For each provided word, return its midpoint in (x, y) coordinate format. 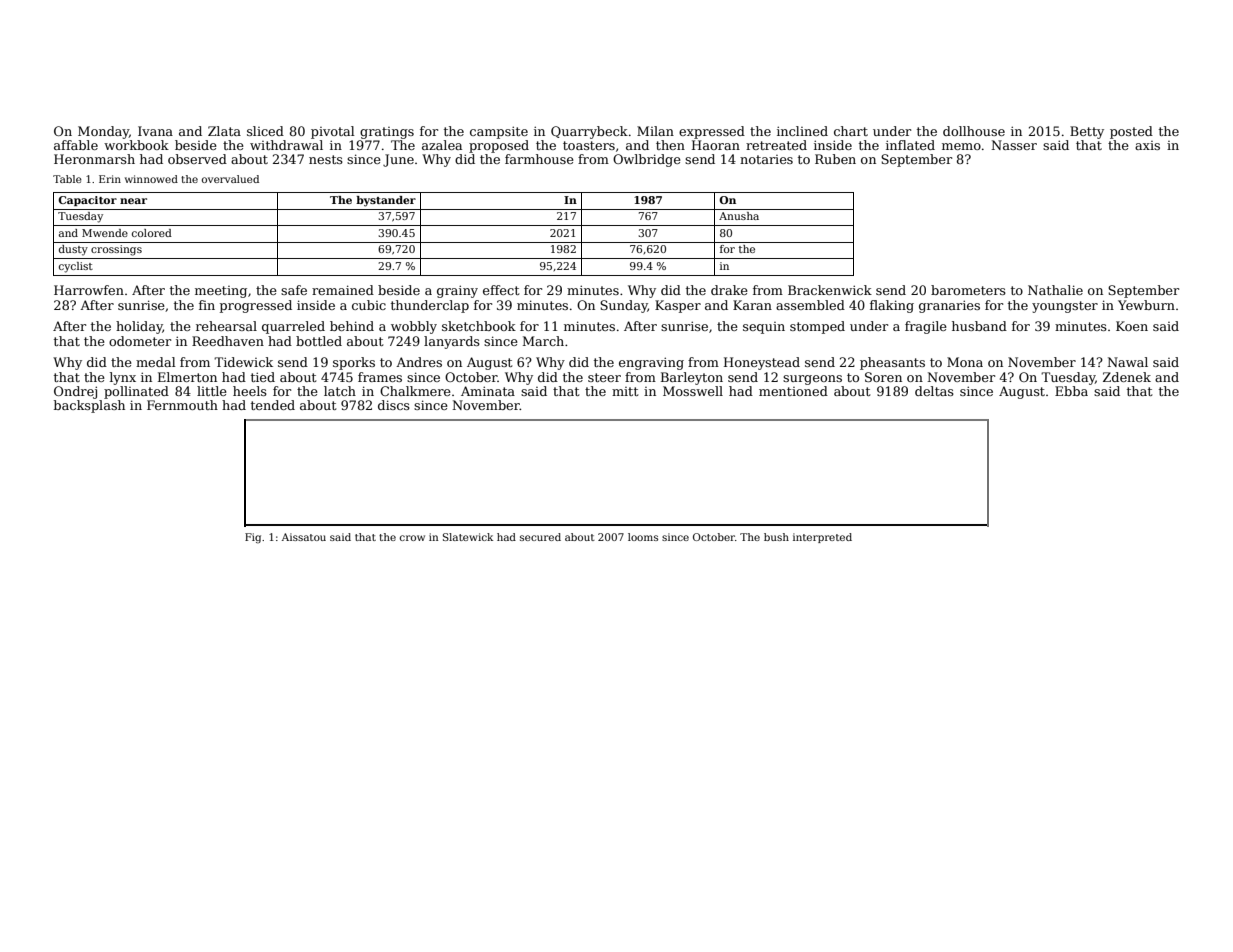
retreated (776, 145)
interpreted (822, 538)
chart (851, 131)
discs (394, 405)
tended (273, 405)
